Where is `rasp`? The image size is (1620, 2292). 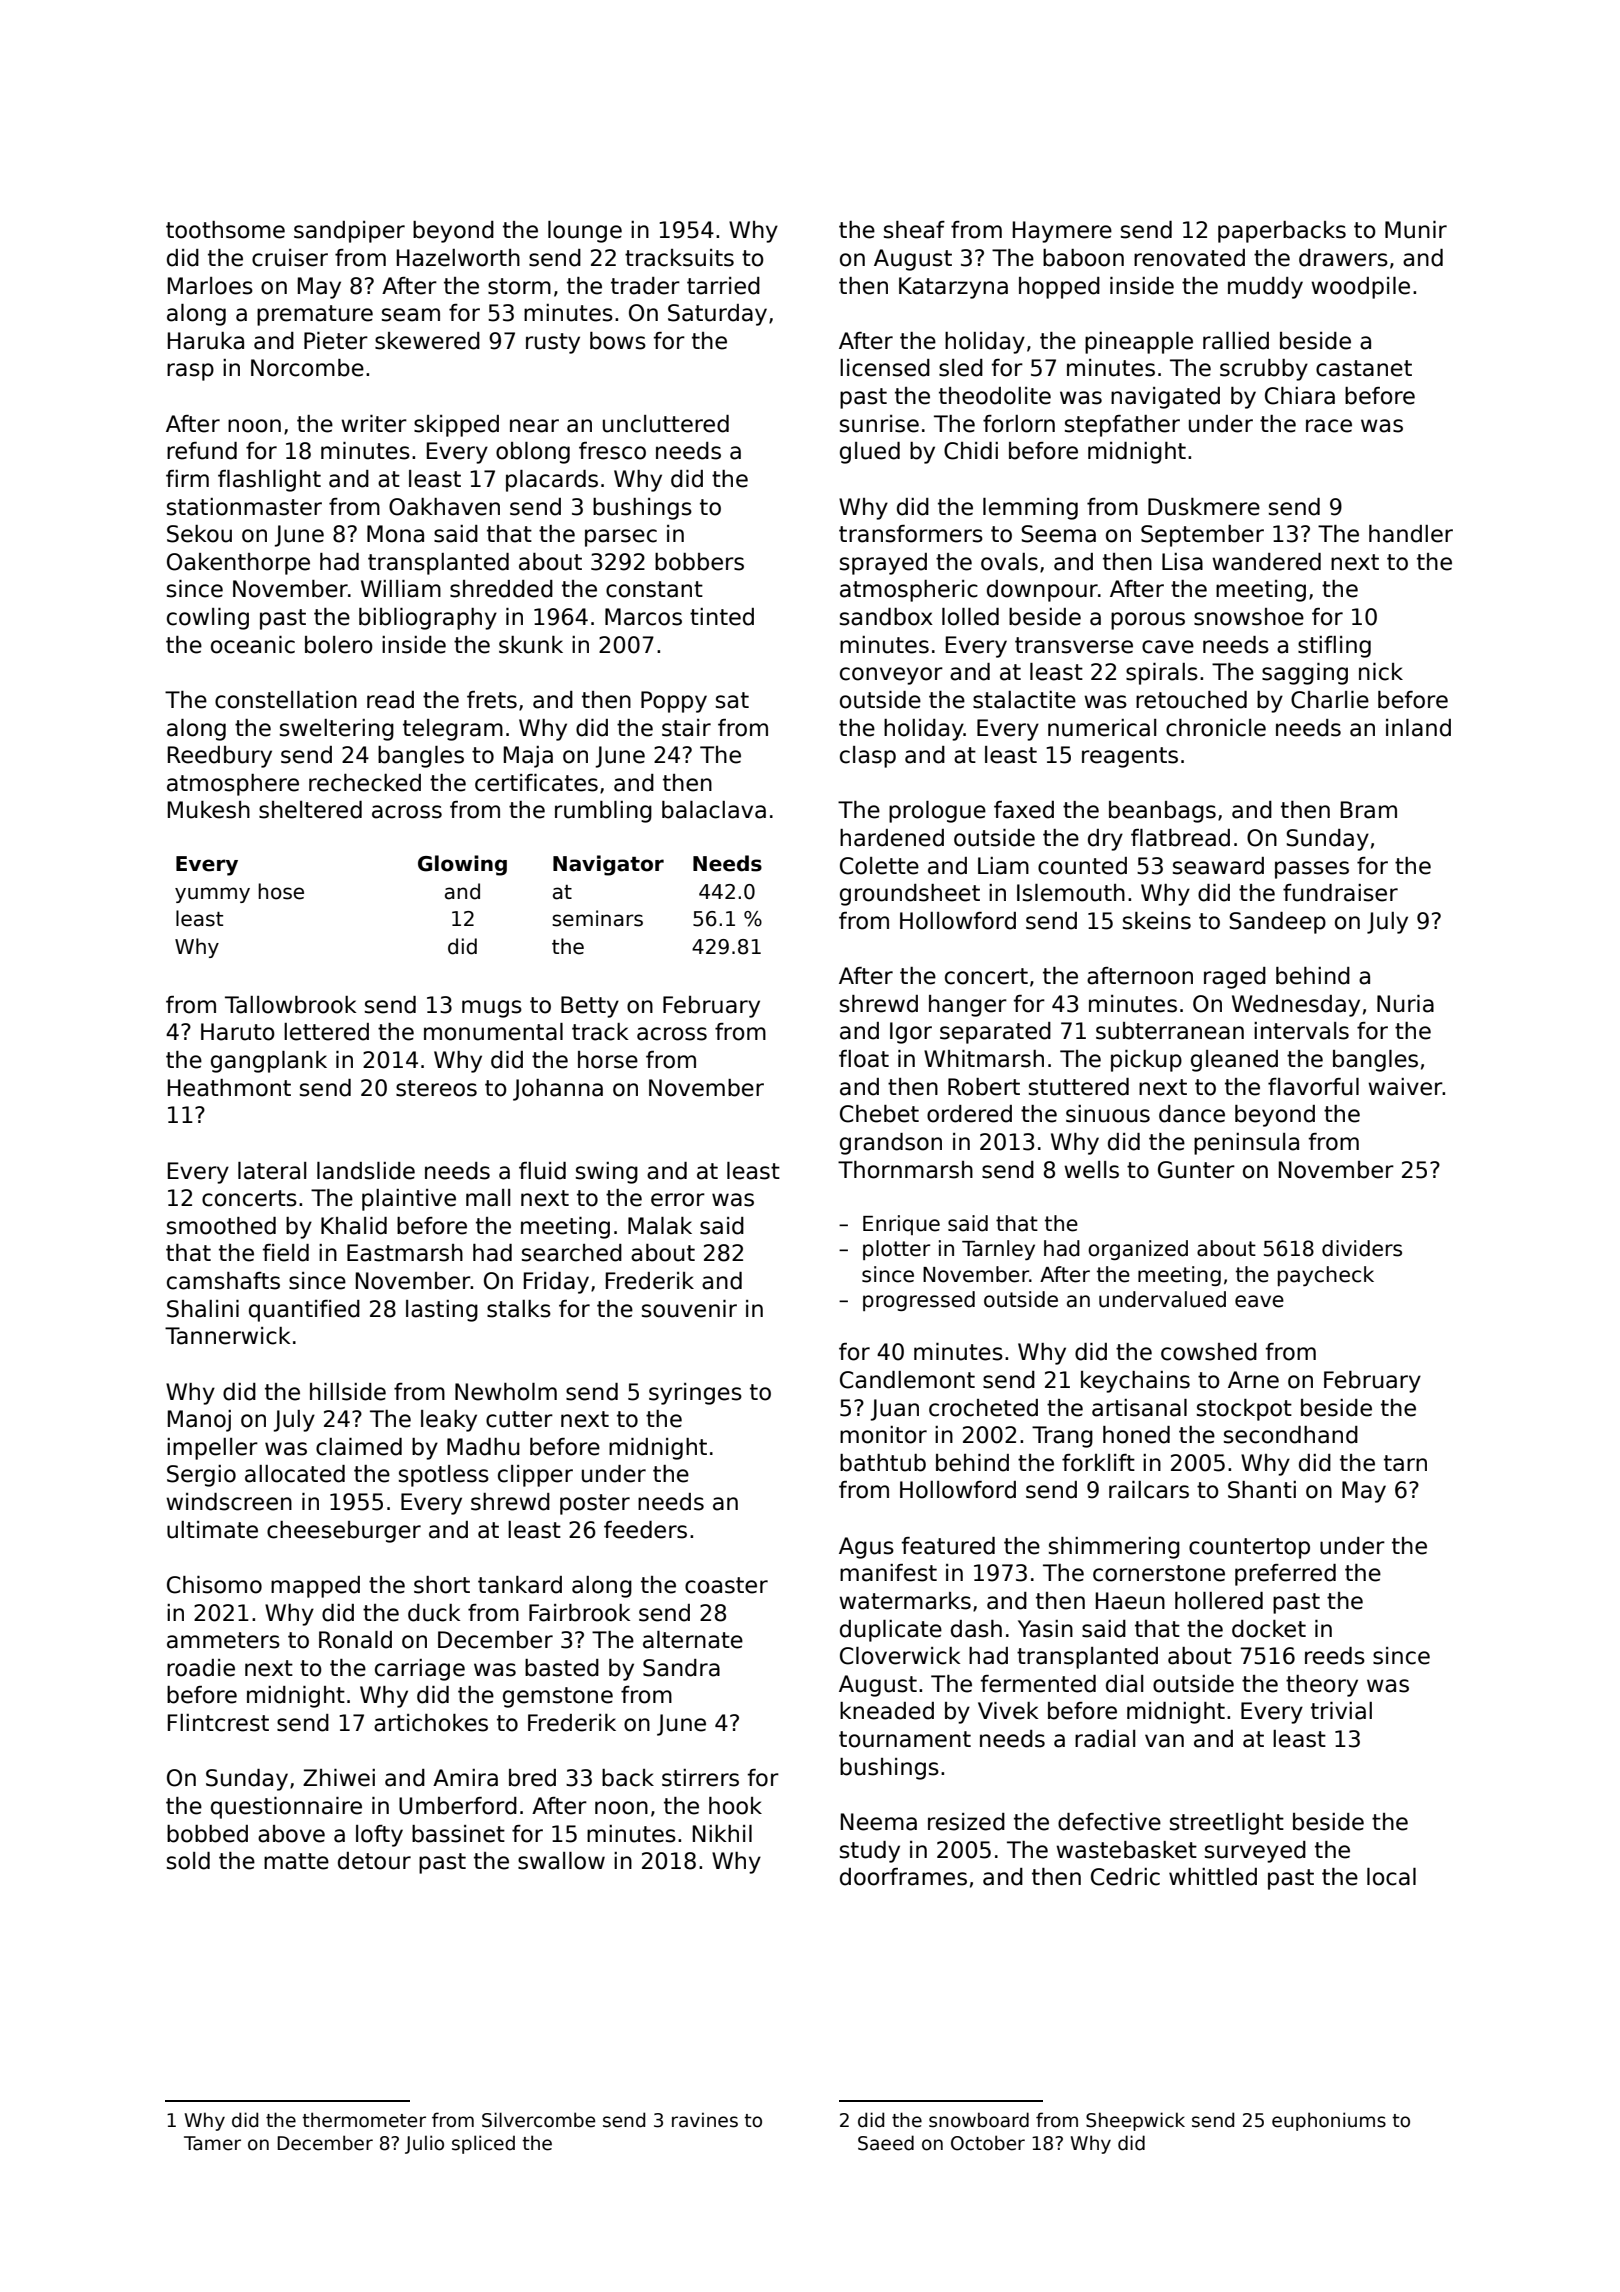
rasp is located at coordinates (190, 372).
